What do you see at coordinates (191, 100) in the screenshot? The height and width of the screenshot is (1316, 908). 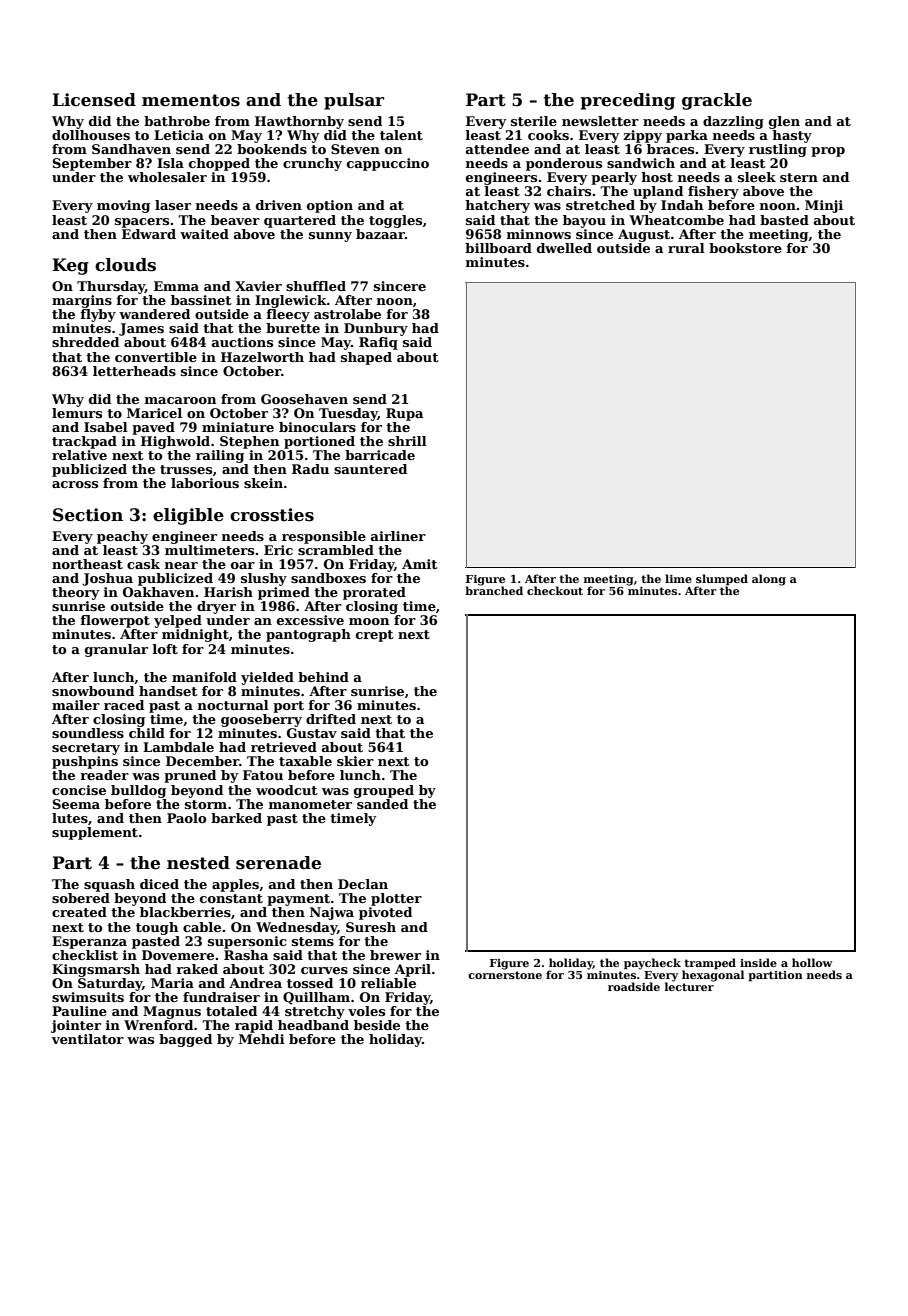 I see `mementos` at bounding box center [191, 100].
